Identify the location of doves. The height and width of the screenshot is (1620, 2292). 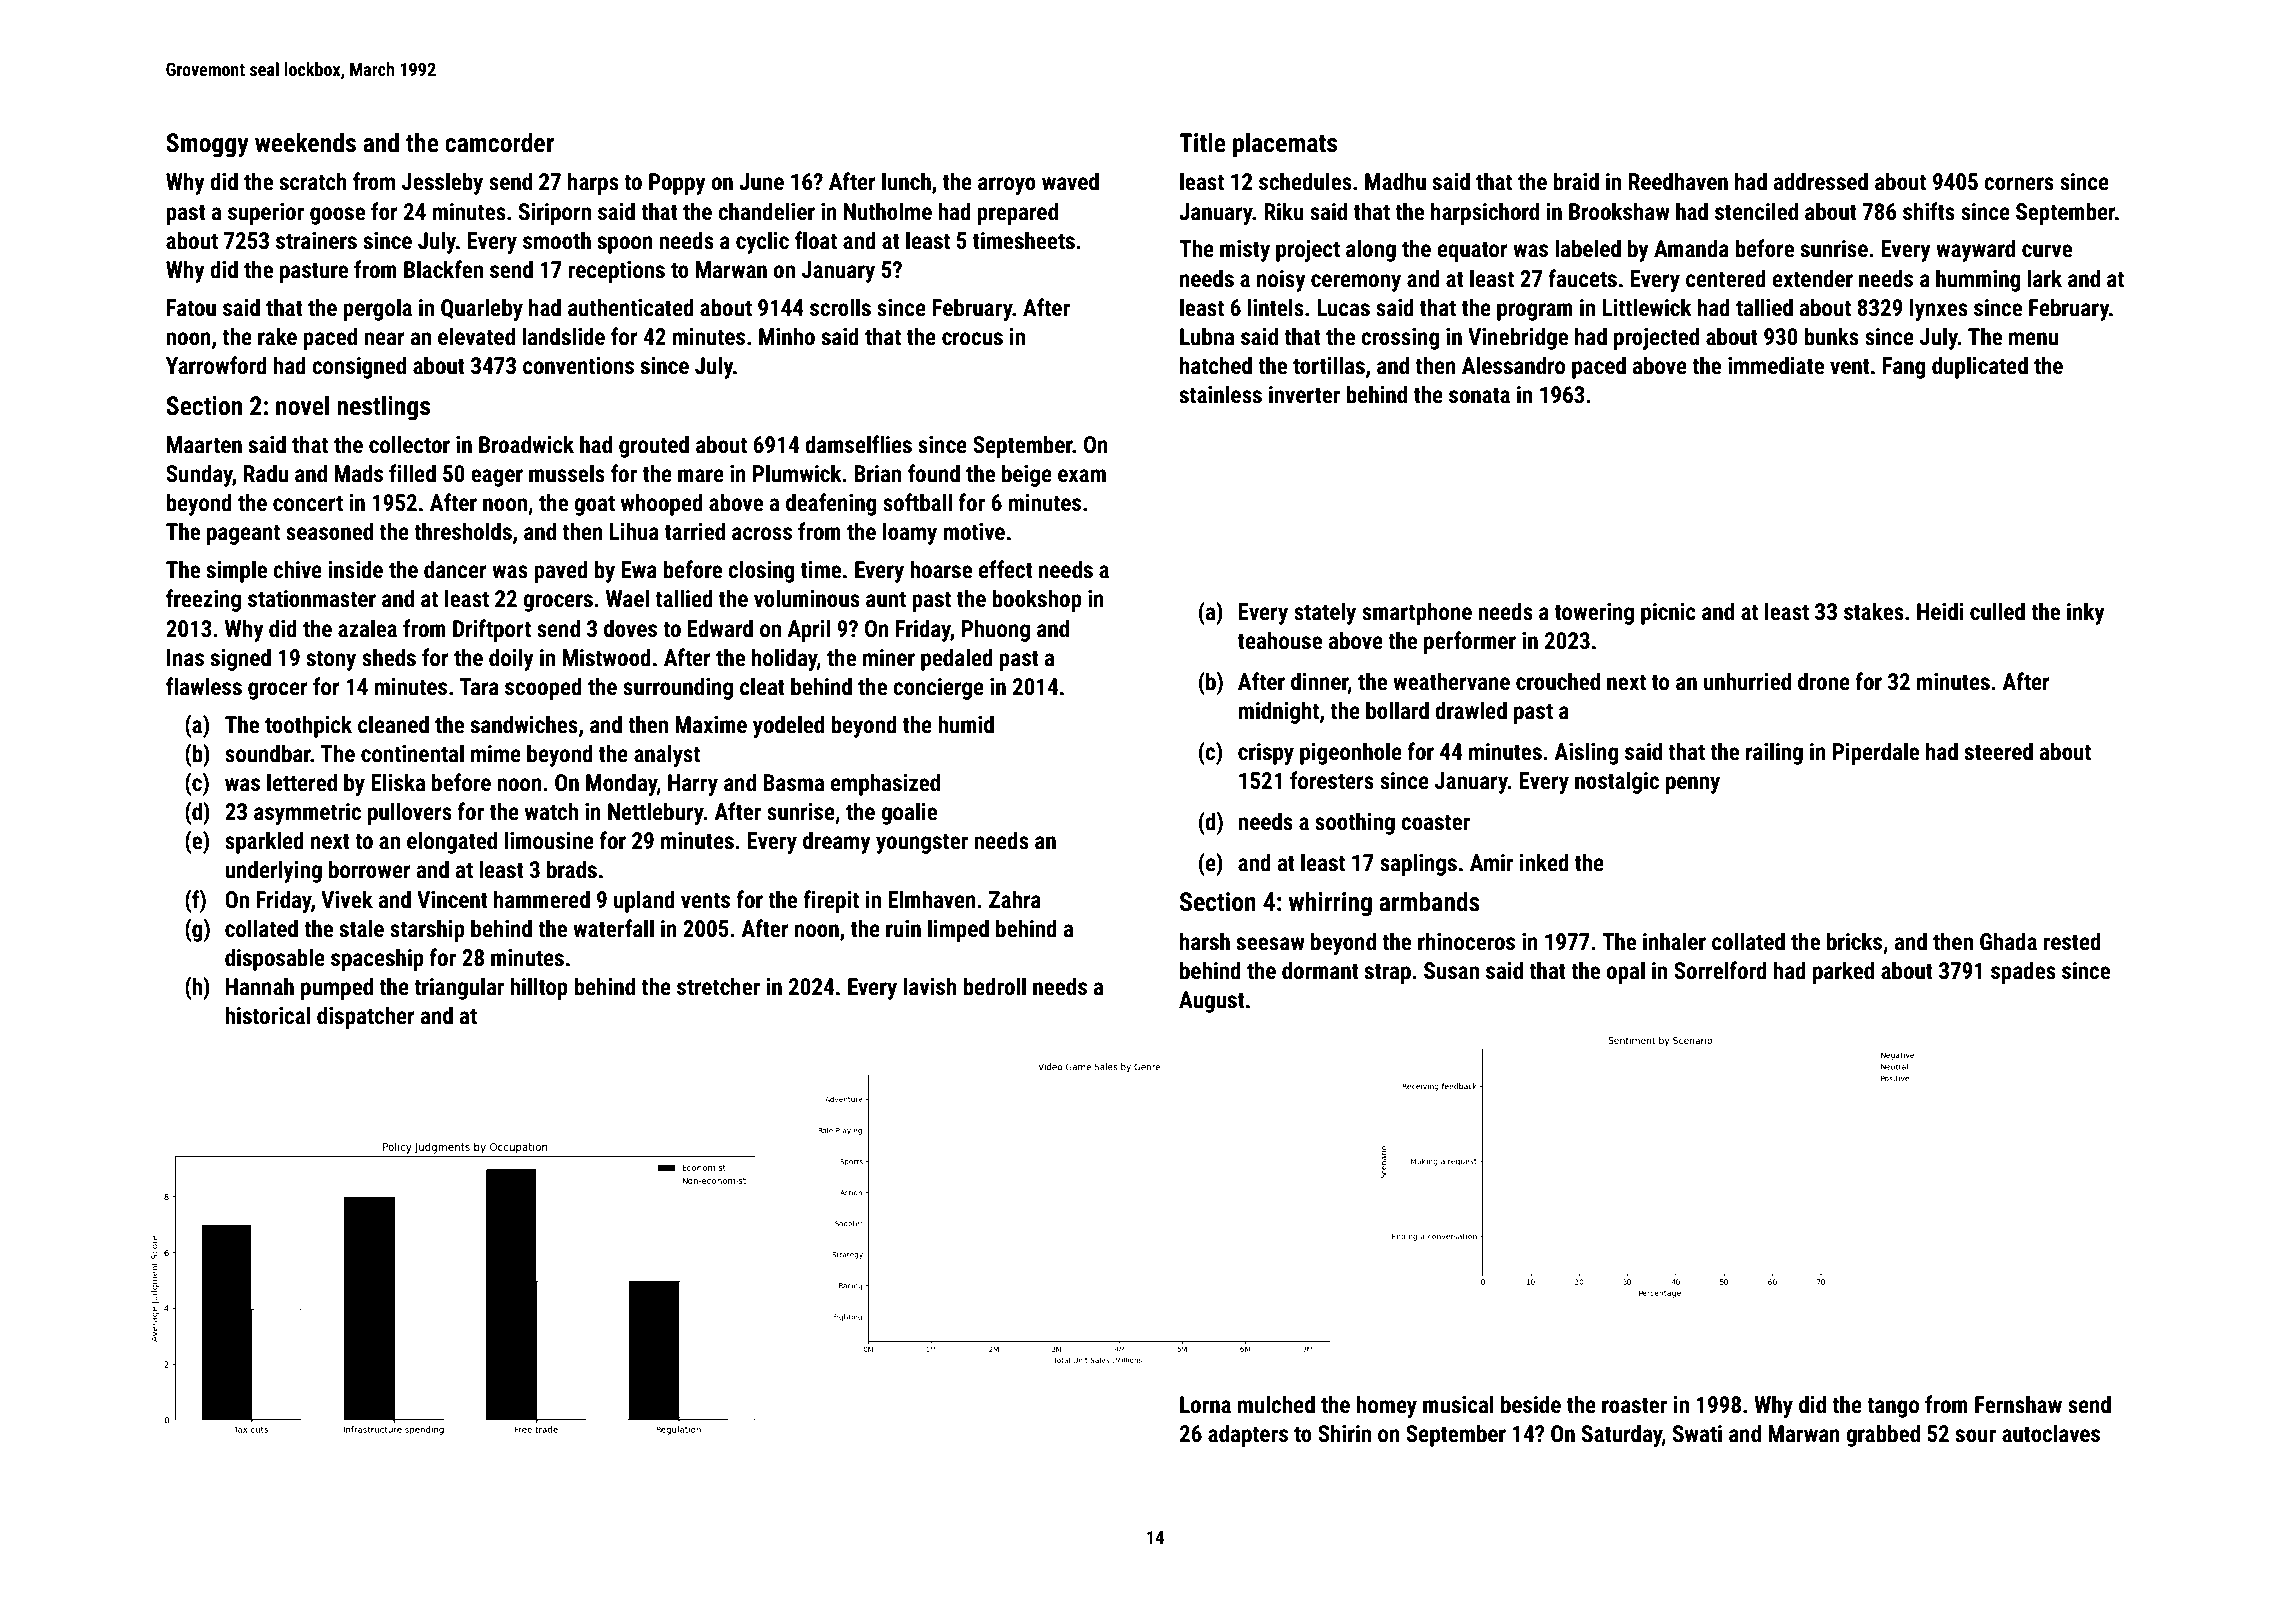
(630, 628).
